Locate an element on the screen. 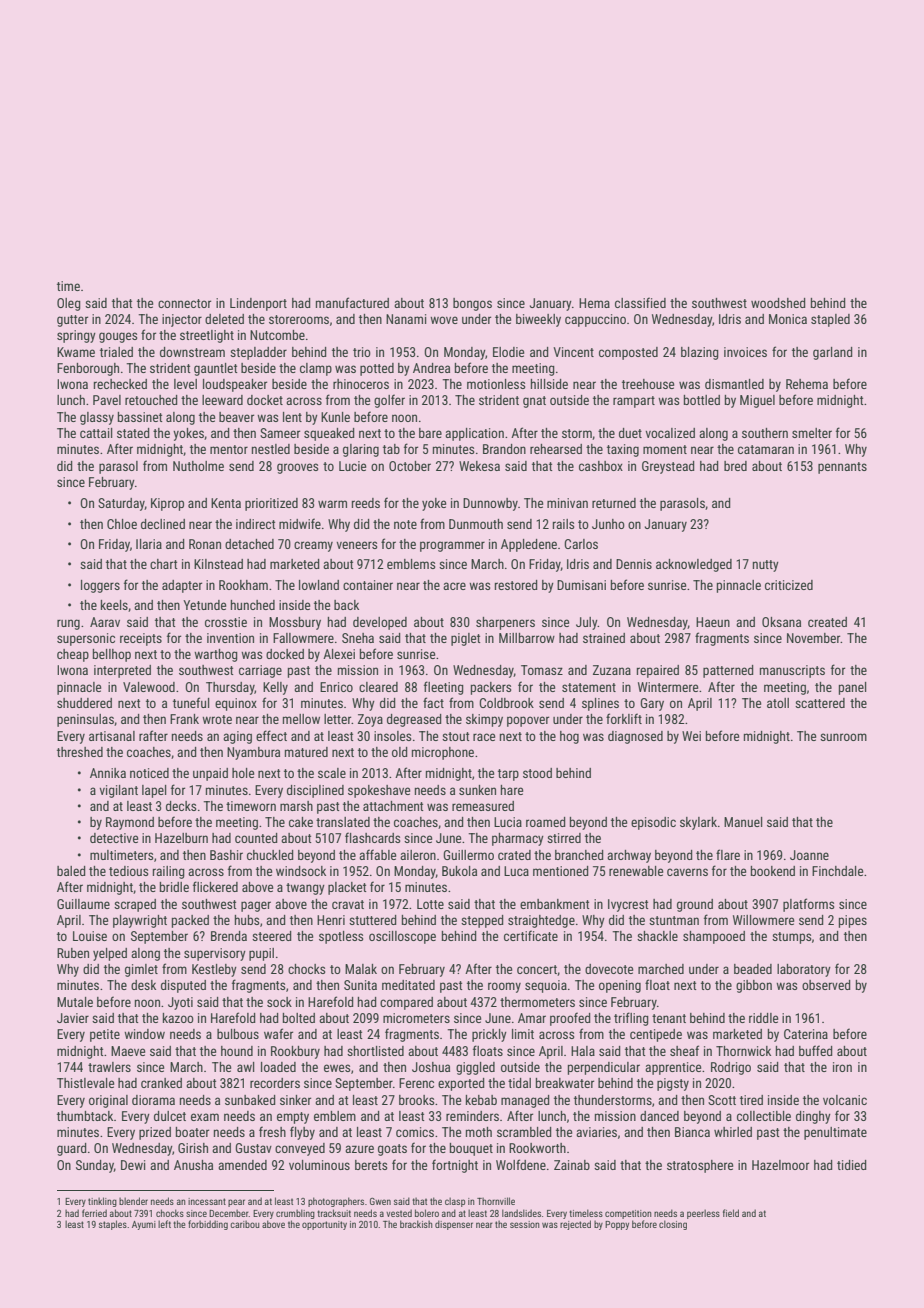  Dewi is located at coordinates (133, 1165).
